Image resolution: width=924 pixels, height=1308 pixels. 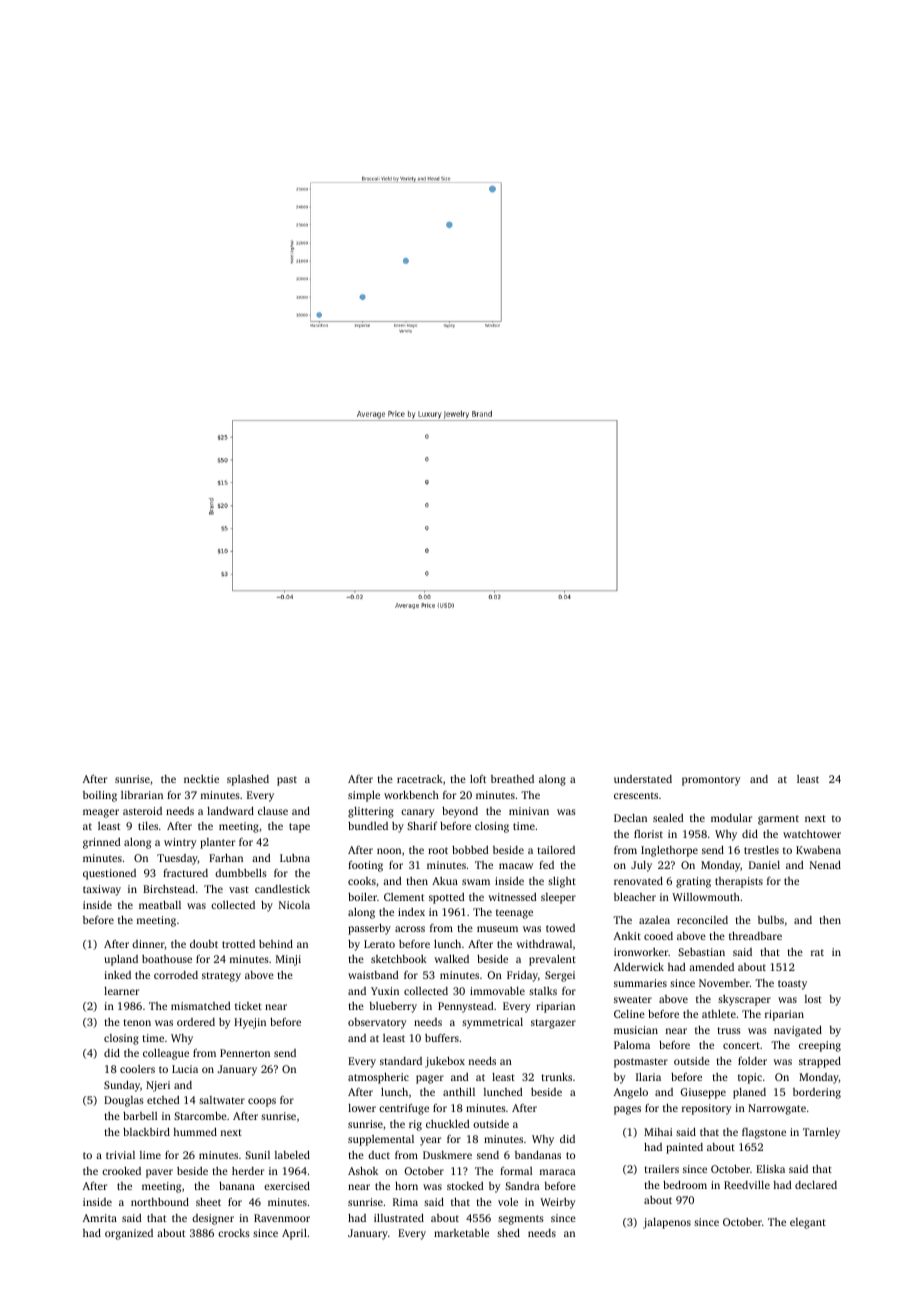 I want to click on etched, so click(x=163, y=1100).
